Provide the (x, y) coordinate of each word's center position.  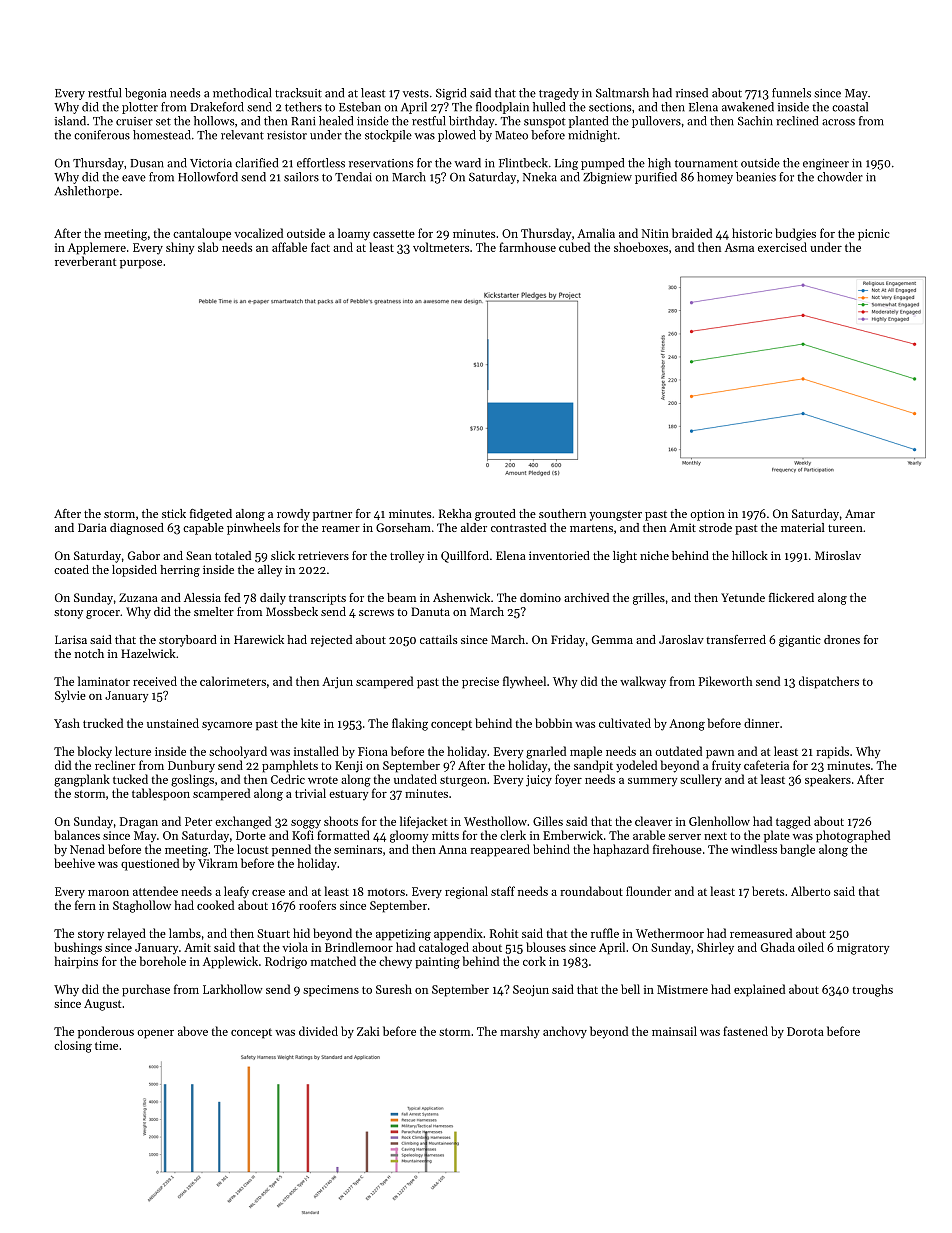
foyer (568, 780)
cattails (438, 639)
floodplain (502, 108)
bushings (78, 948)
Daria (92, 527)
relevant (242, 135)
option (707, 515)
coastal (850, 107)
